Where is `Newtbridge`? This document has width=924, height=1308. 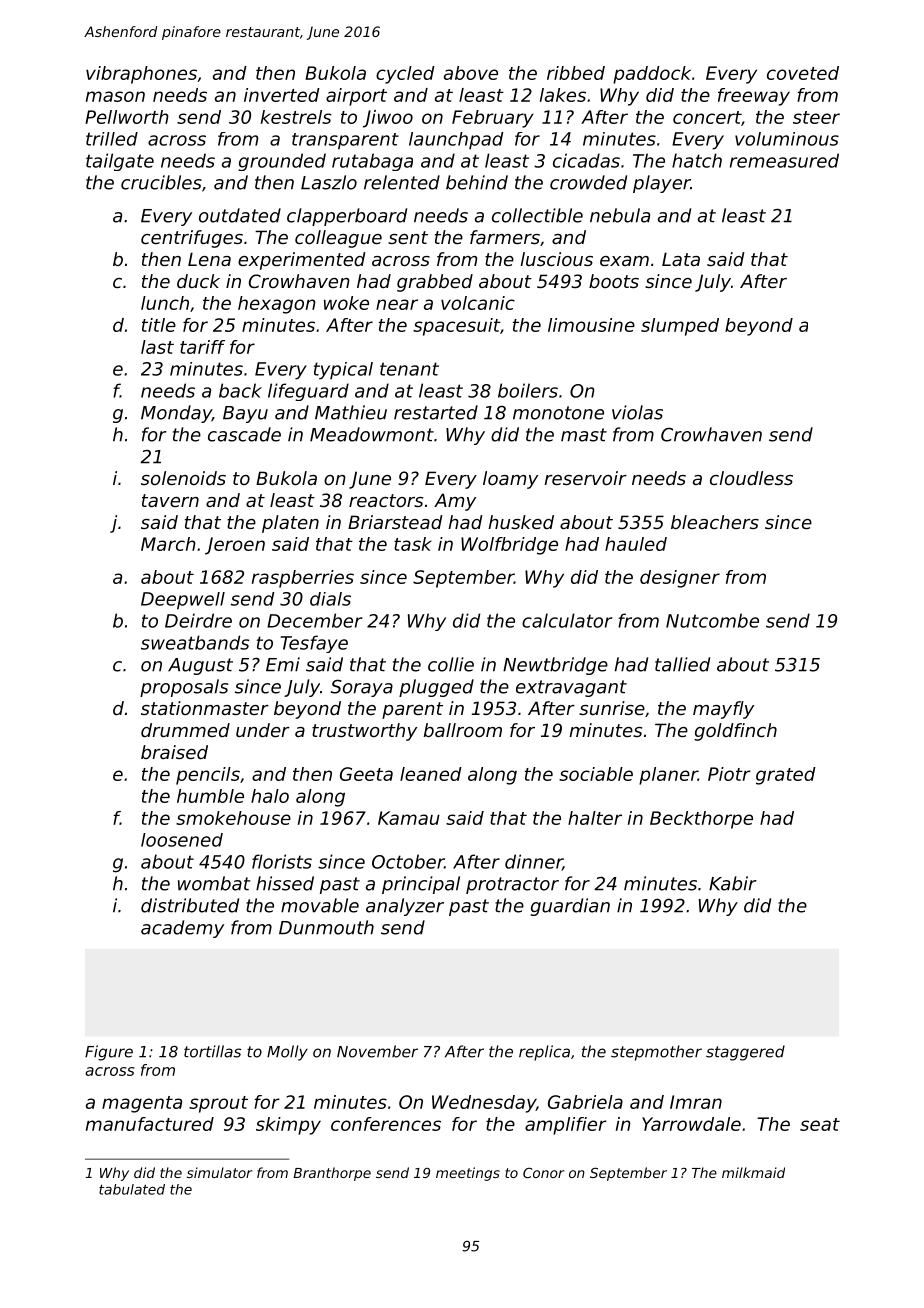
Newtbridge is located at coordinates (555, 666).
